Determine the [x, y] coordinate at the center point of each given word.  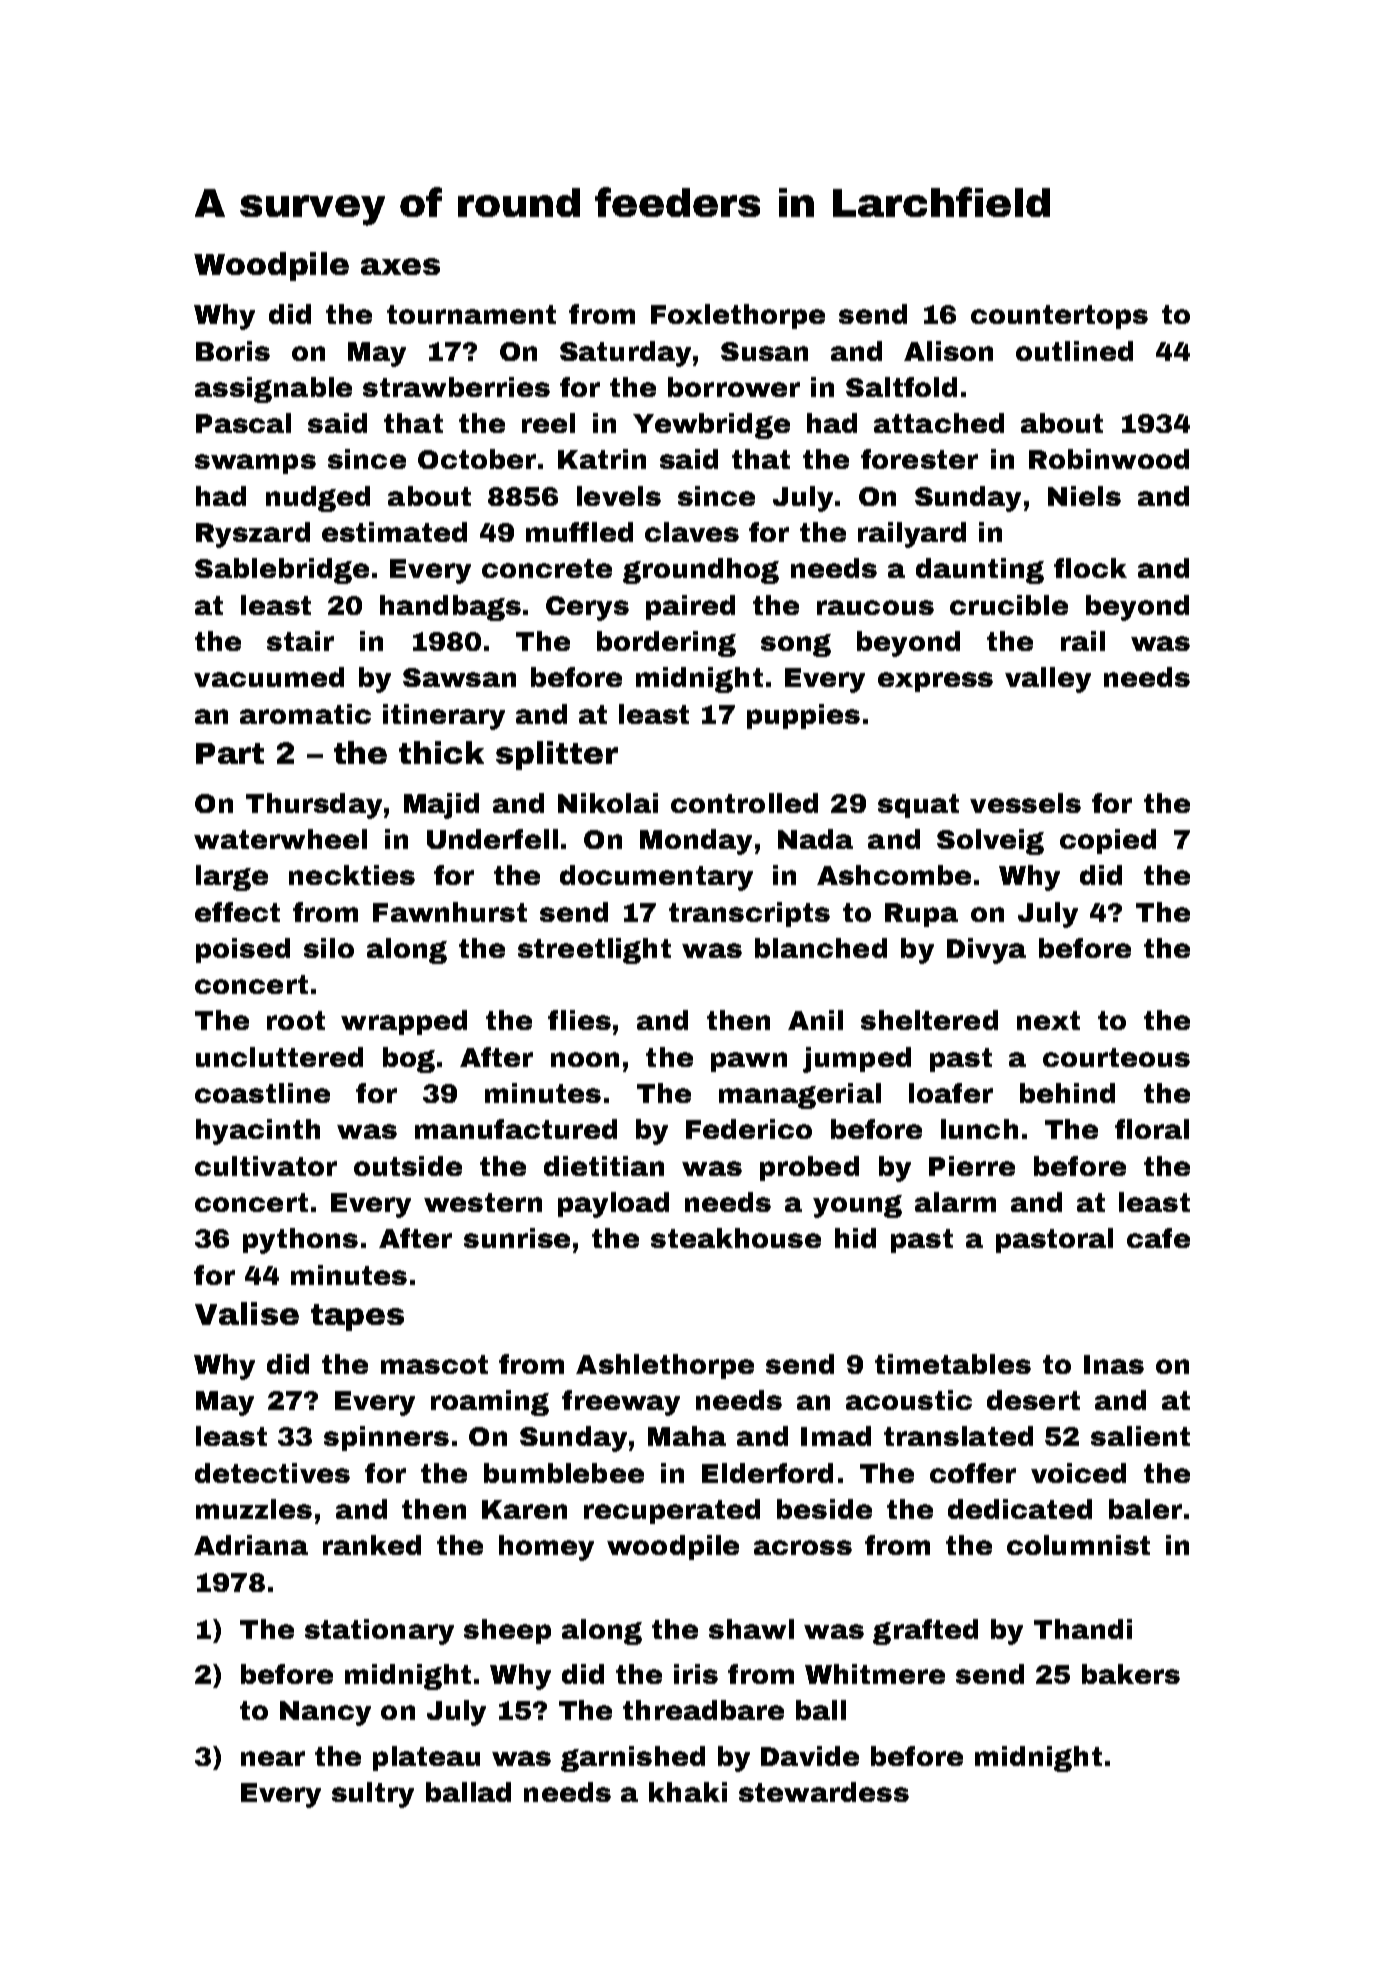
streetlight [594, 951]
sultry [373, 1795]
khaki [688, 1792]
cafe [1158, 1238]
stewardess [824, 1792]
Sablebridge [282, 571]
